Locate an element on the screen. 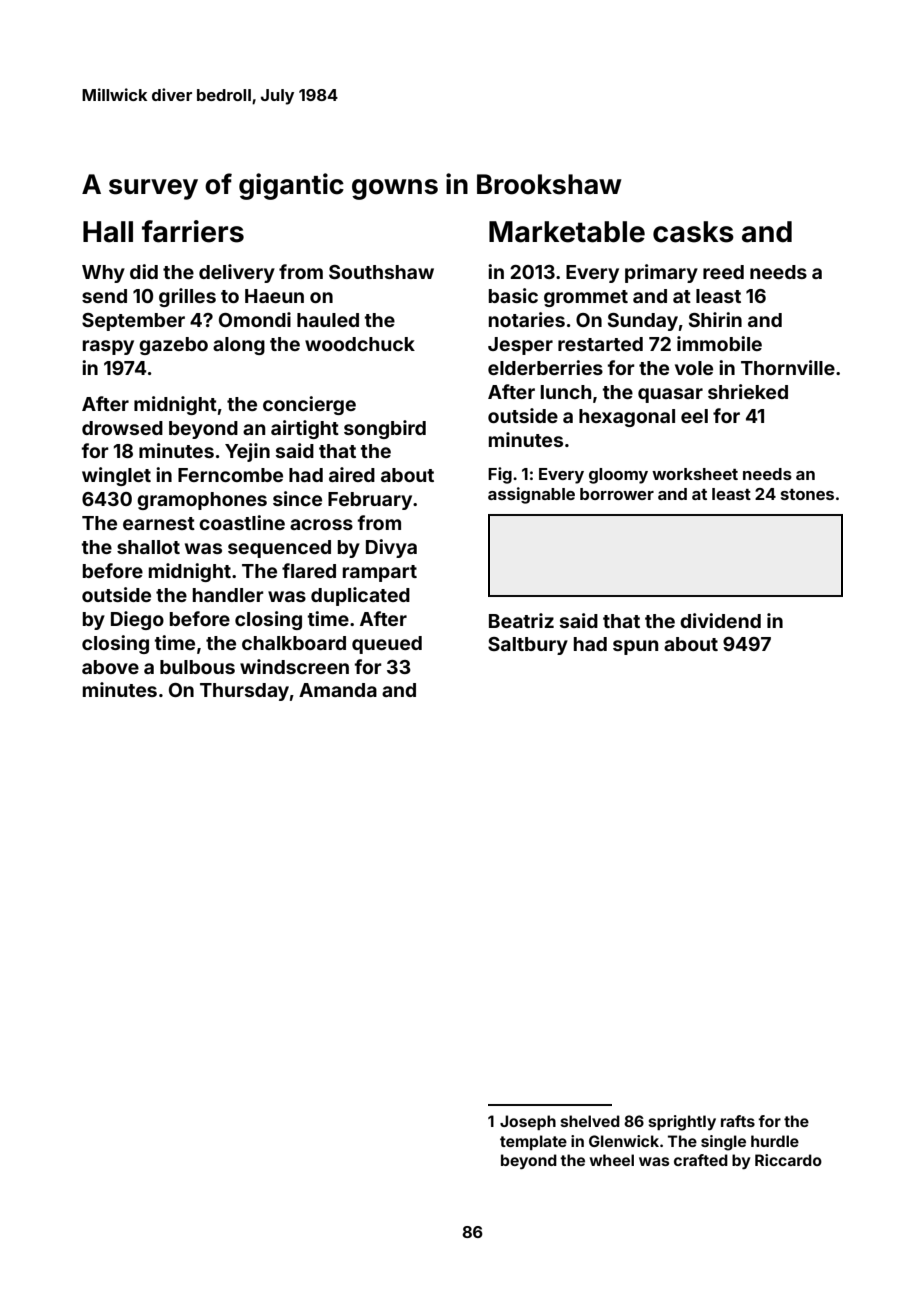  template is located at coordinates (533, 1142).
